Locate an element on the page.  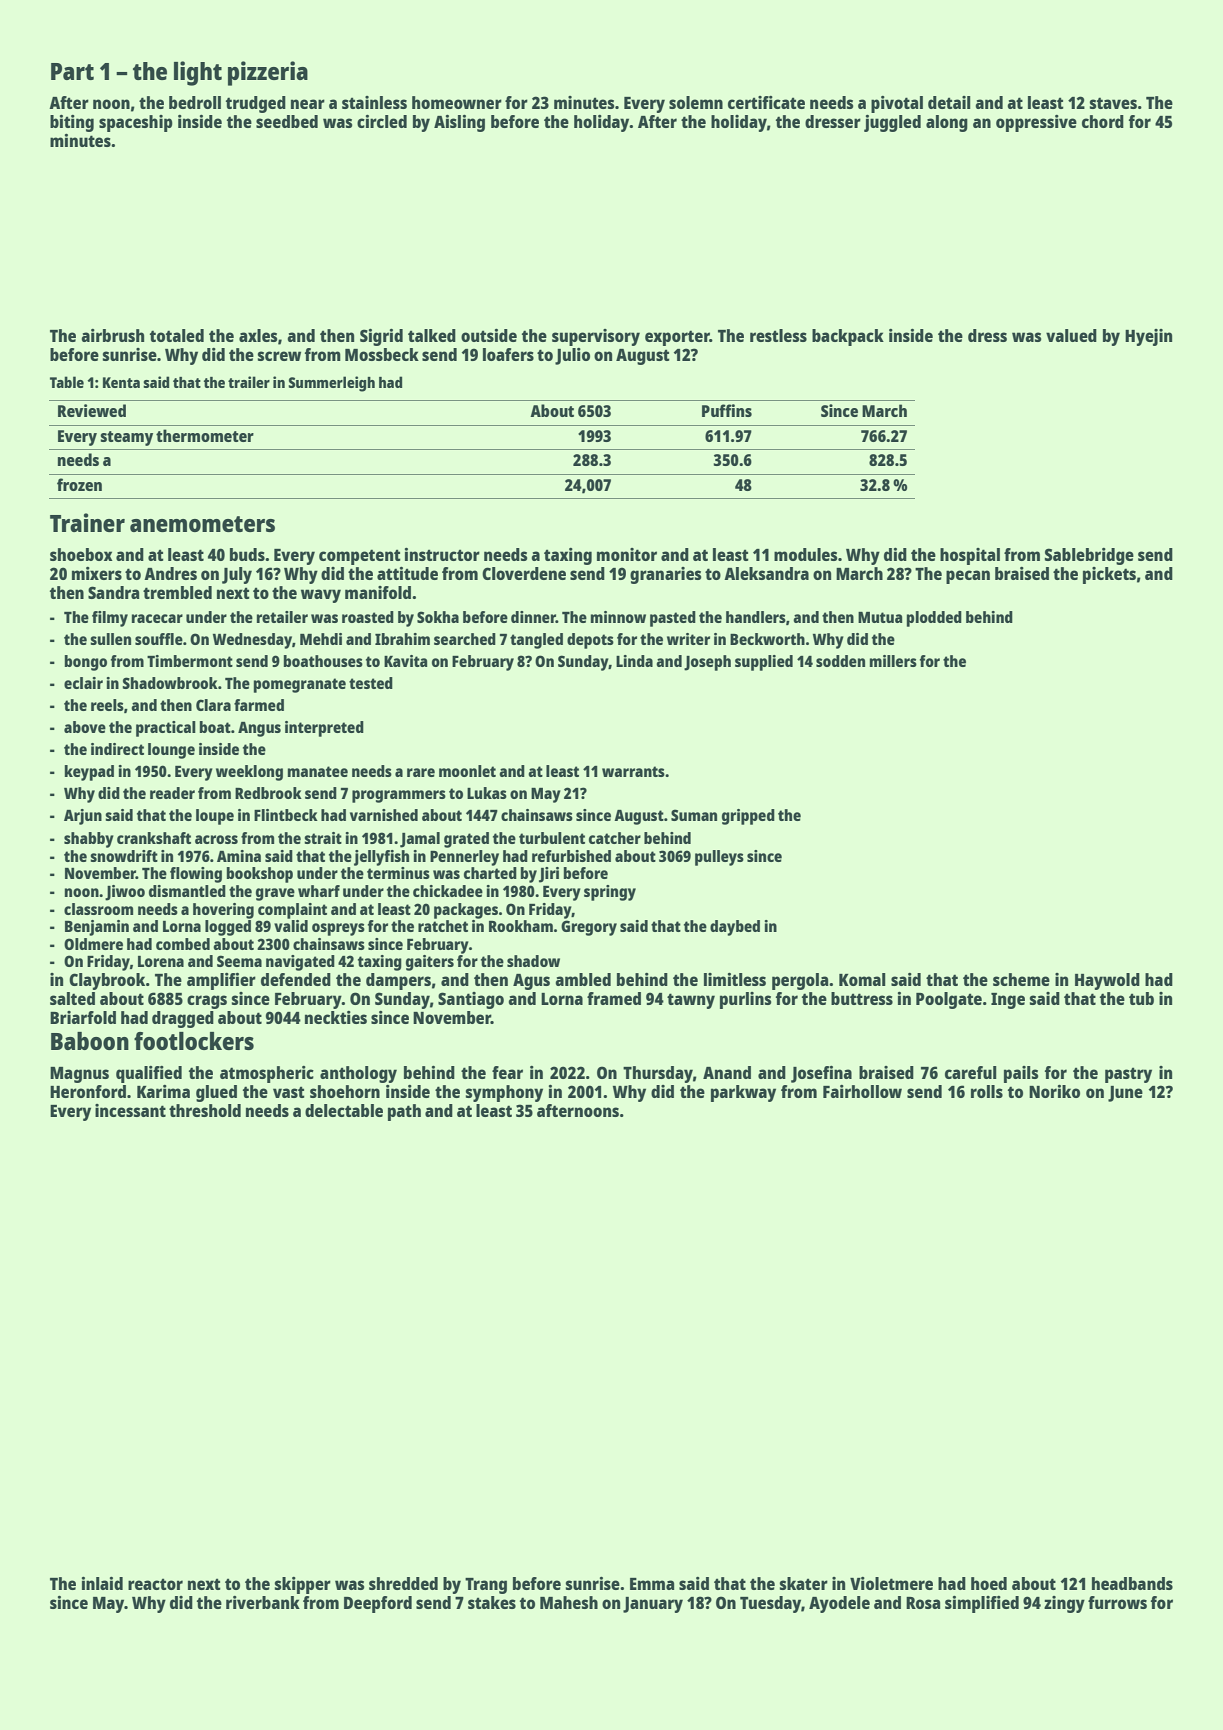
Thursday is located at coordinates (658, 1074).
